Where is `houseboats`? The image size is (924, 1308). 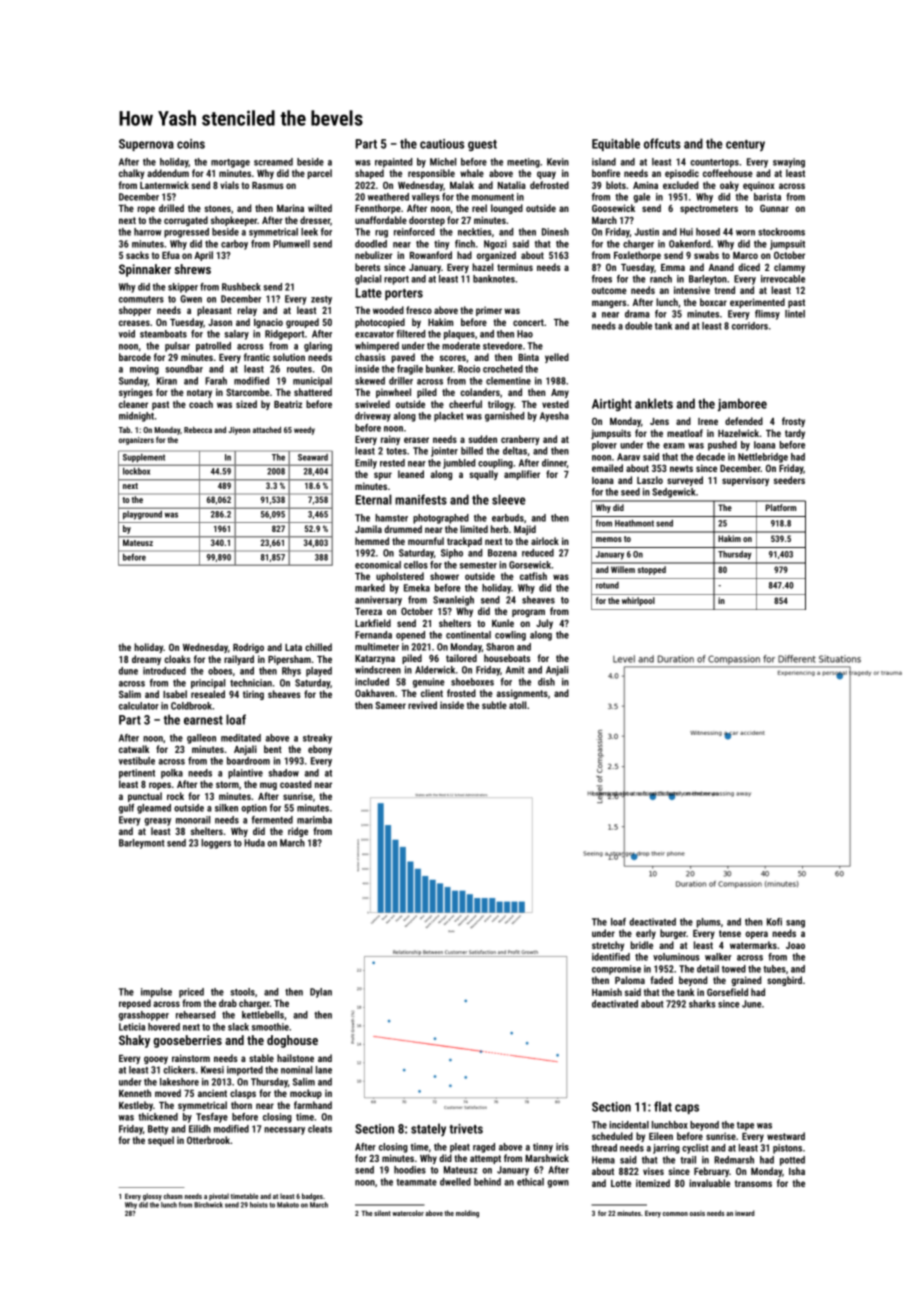
houseboats is located at coordinates (507, 658).
